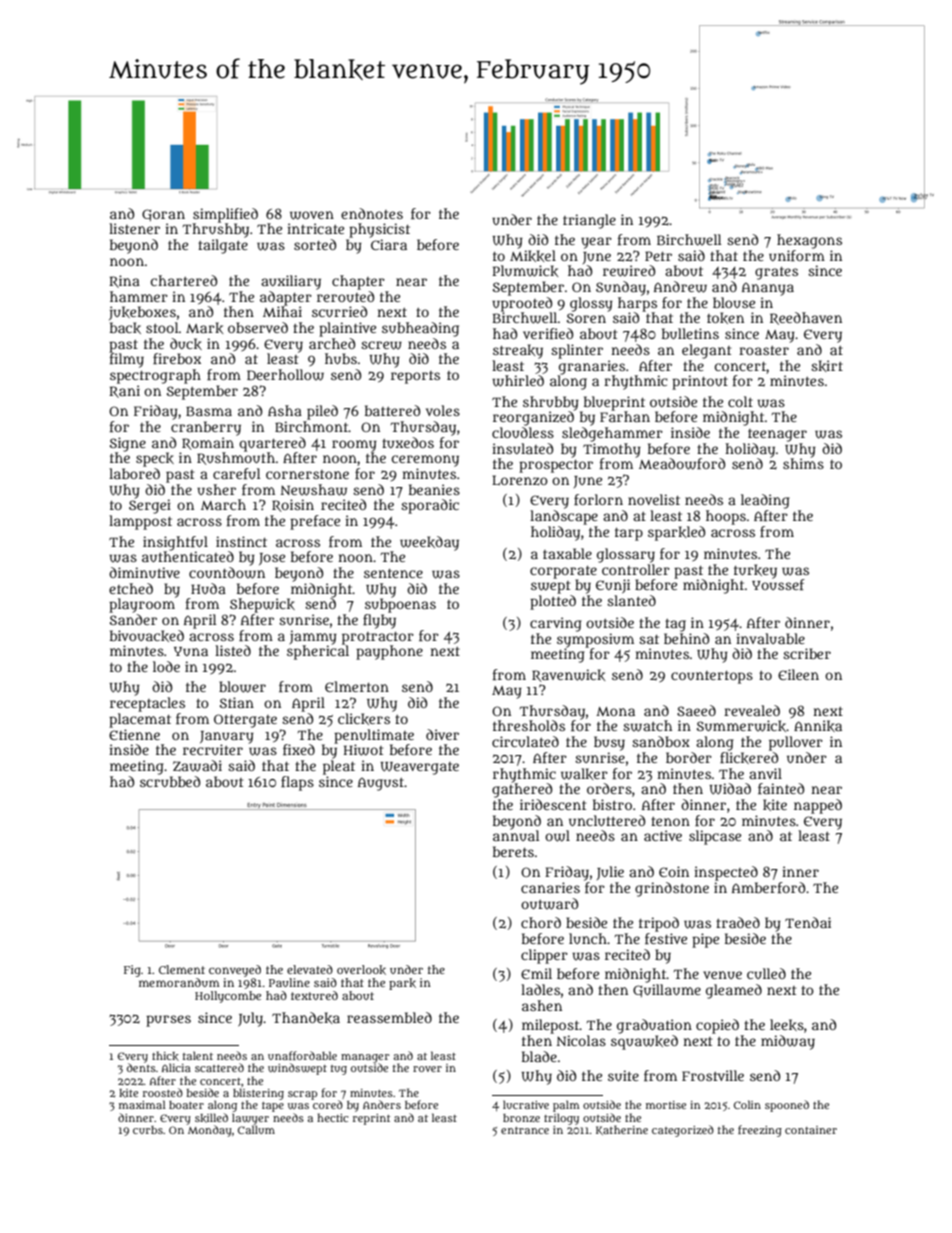  I want to click on Thrushby, so click(216, 230).
